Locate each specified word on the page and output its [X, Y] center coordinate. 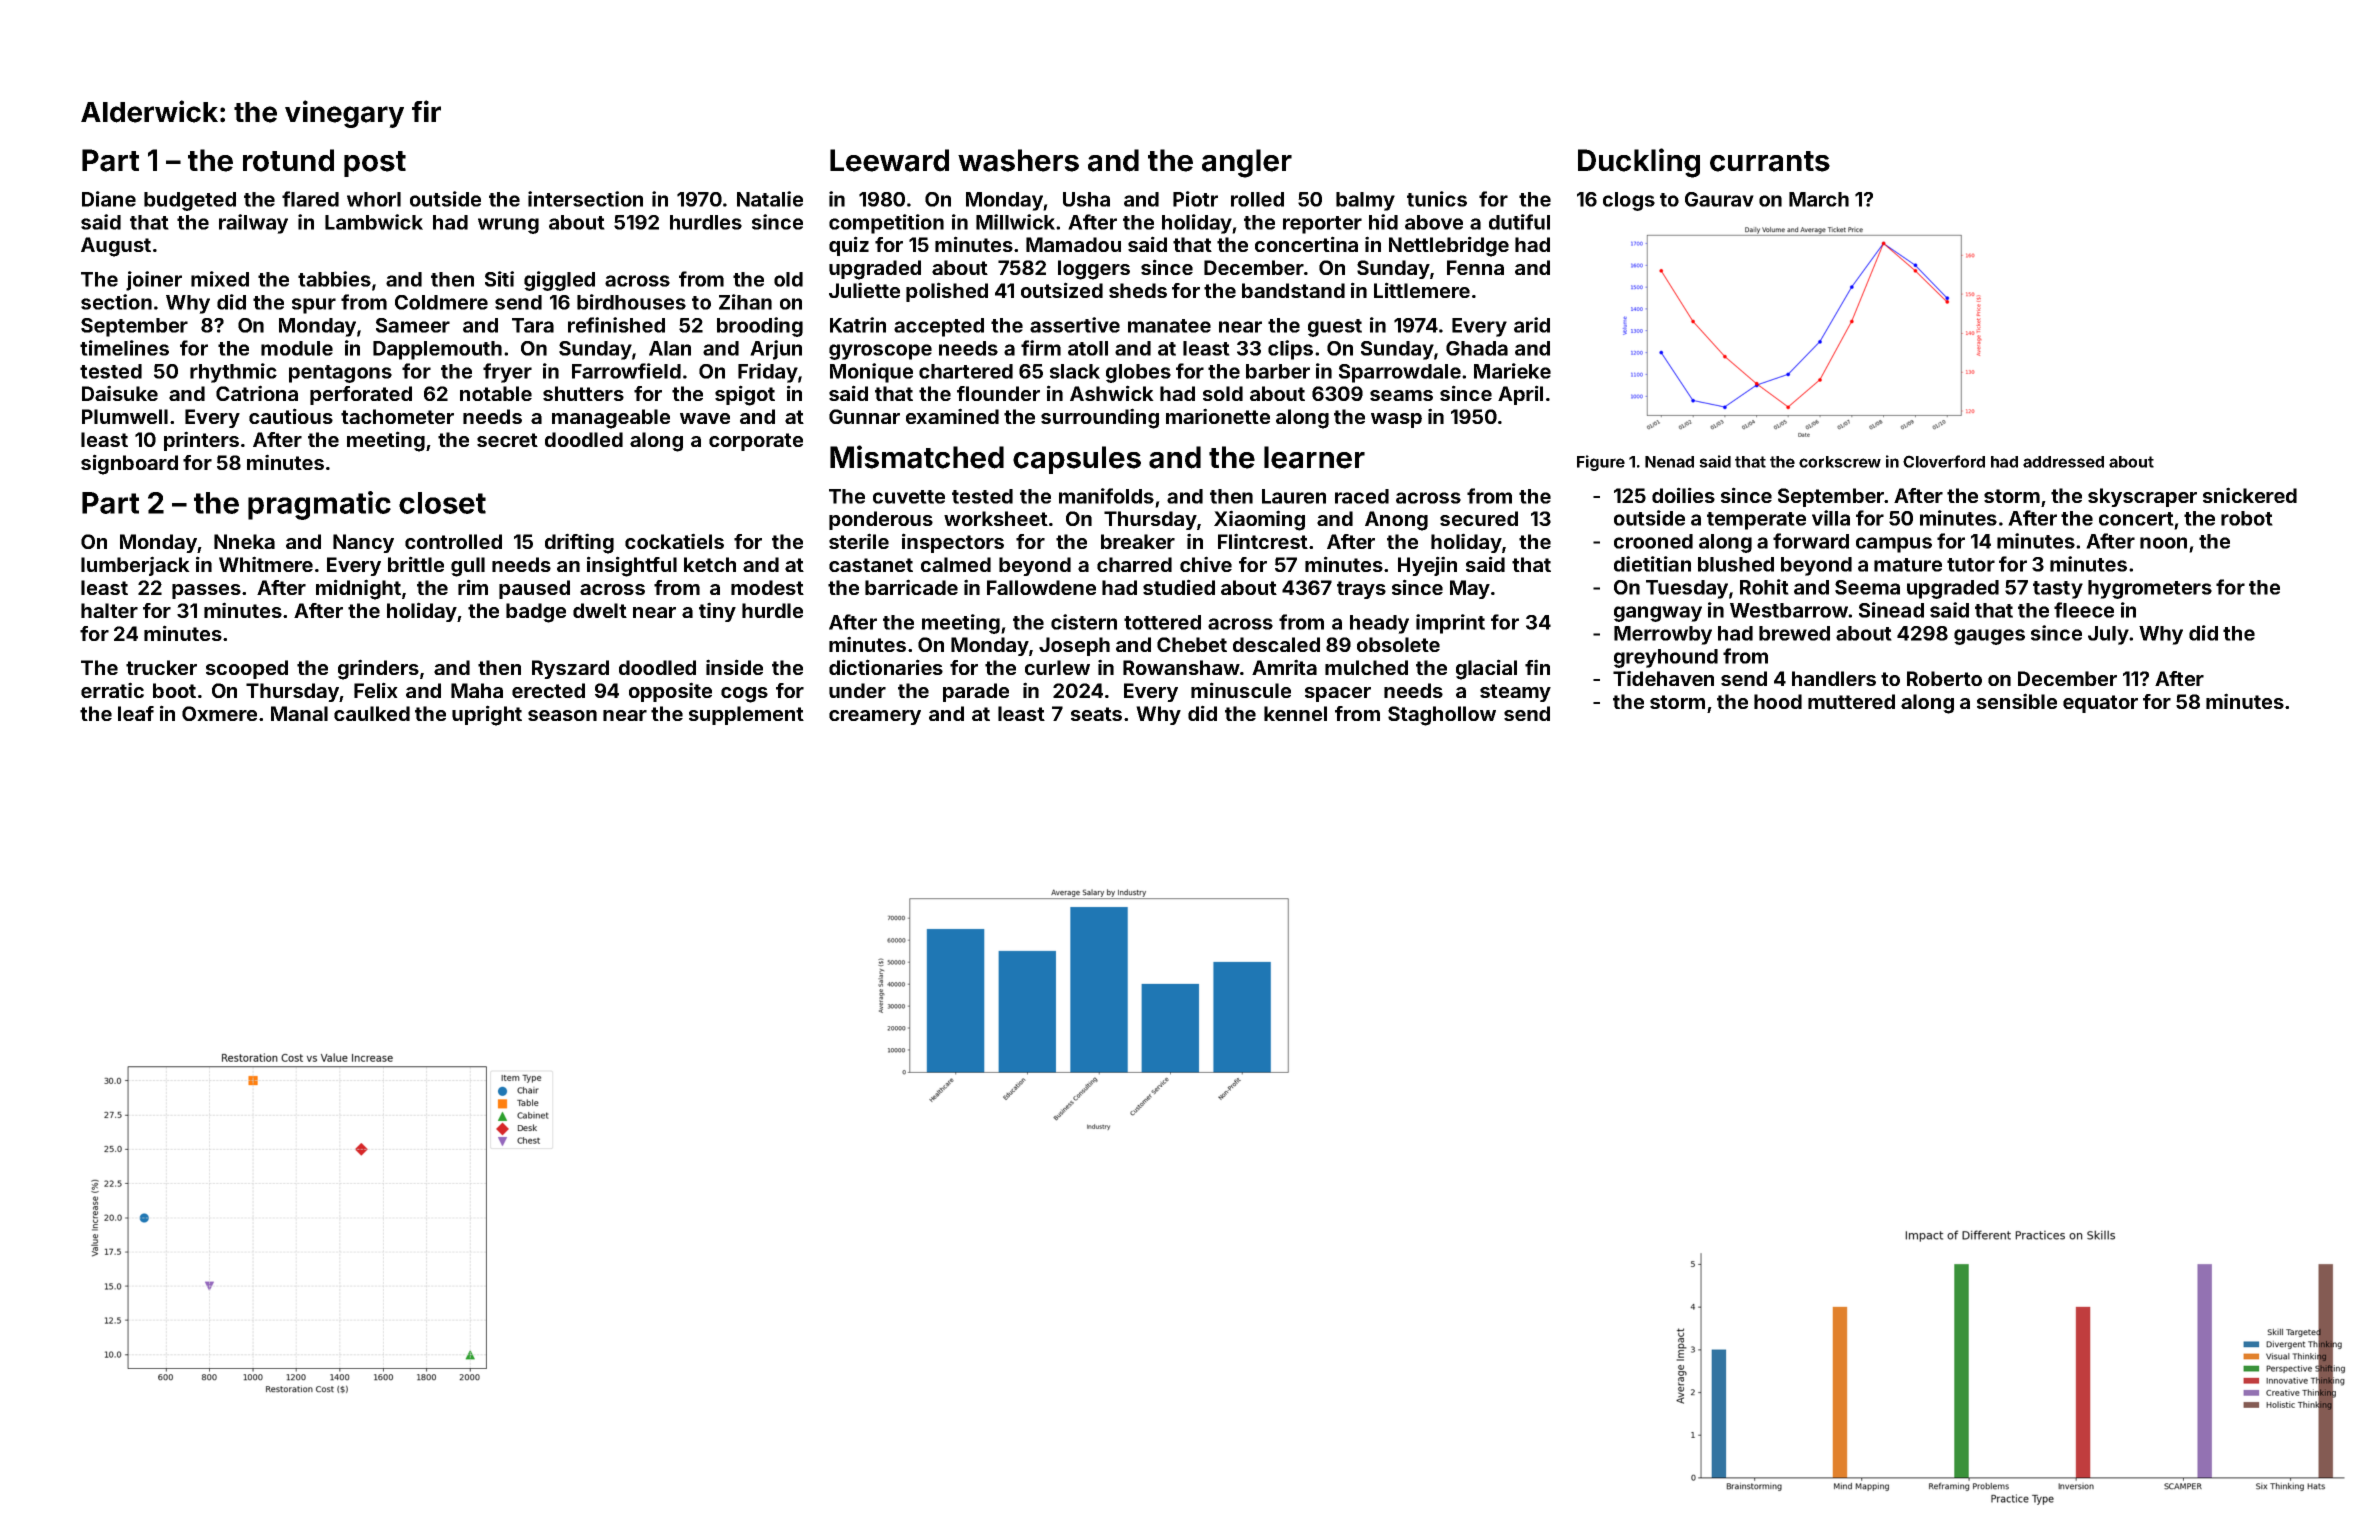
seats [1096, 714]
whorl [374, 199]
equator [2100, 704]
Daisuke [120, 393]
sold [1223, 393]
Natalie [770, 199]
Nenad [1669, 462]
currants [1770, 161]
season [562, 715]
